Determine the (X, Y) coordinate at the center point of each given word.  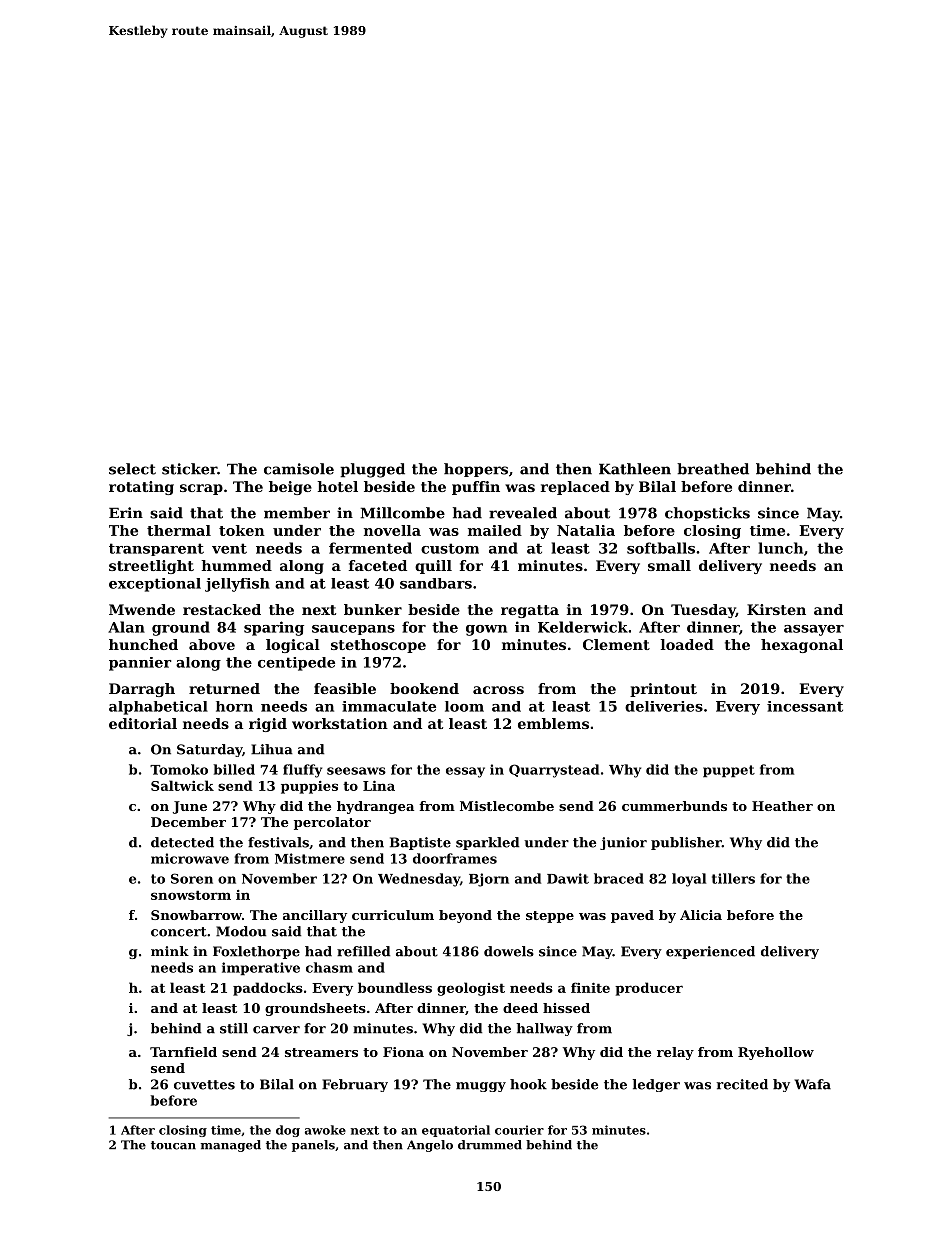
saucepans (353, 630)
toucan (173, 1145)
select (132, 469)
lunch (780, 548)
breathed (713, 469)
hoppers (476, 470)
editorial (143, 723)
